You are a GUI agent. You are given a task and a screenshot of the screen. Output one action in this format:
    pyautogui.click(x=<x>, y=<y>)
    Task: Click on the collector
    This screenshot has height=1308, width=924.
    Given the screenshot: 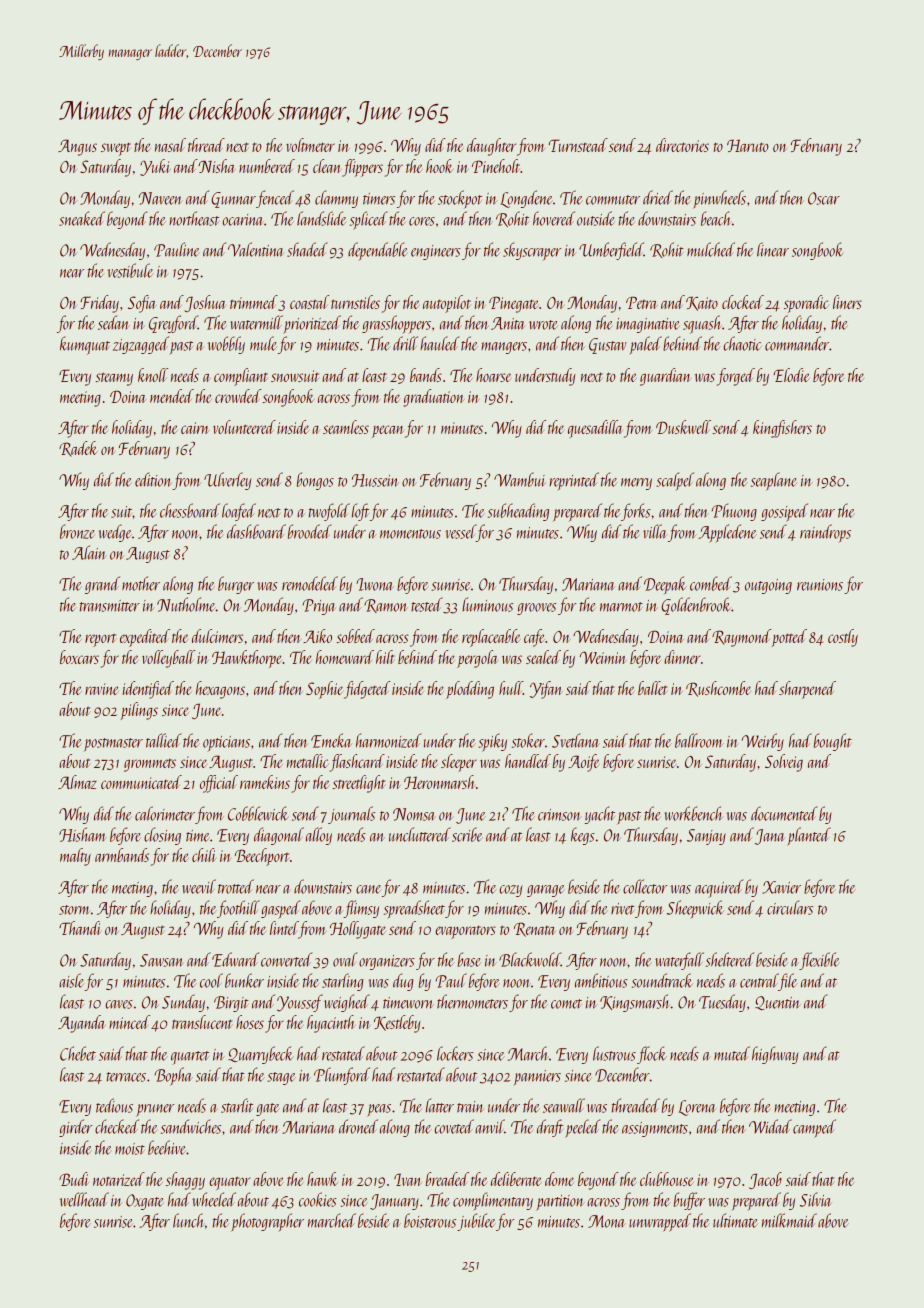 What is the action you would take?
    pyautogui.click(x=645, y=886)
